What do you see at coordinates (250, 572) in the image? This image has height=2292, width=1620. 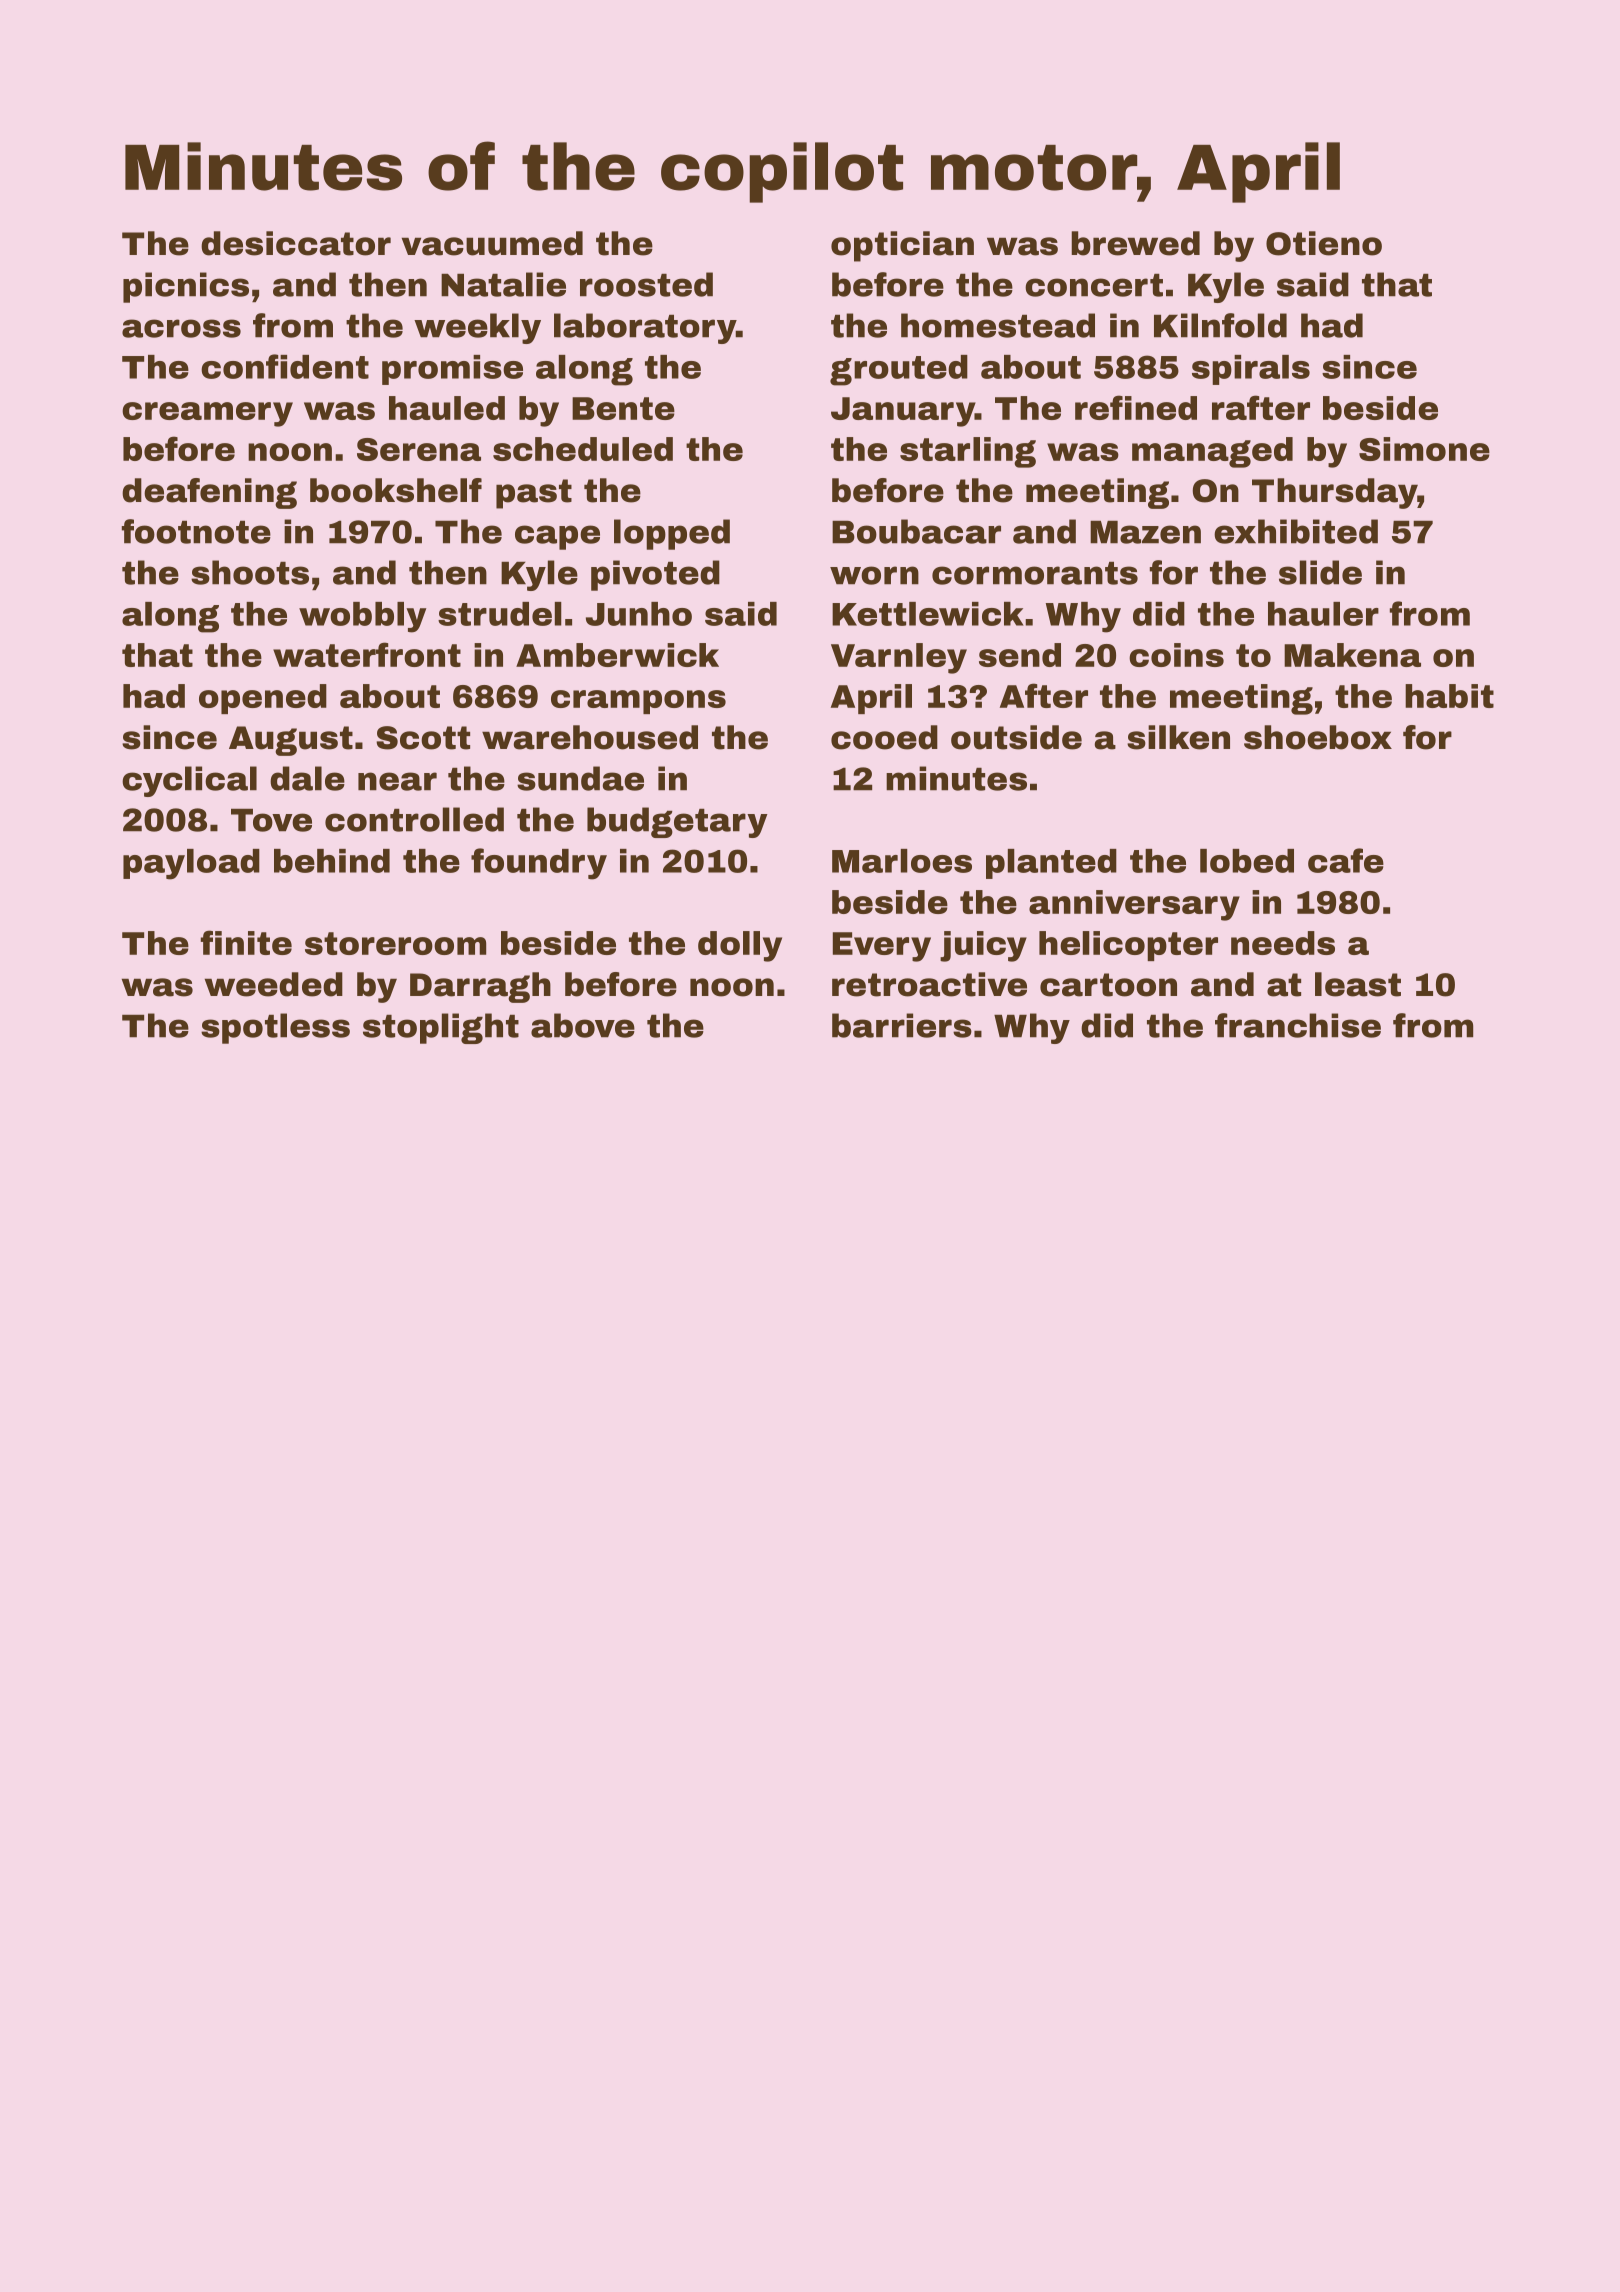 I see `shoots` at bounding box center [250, 572].
